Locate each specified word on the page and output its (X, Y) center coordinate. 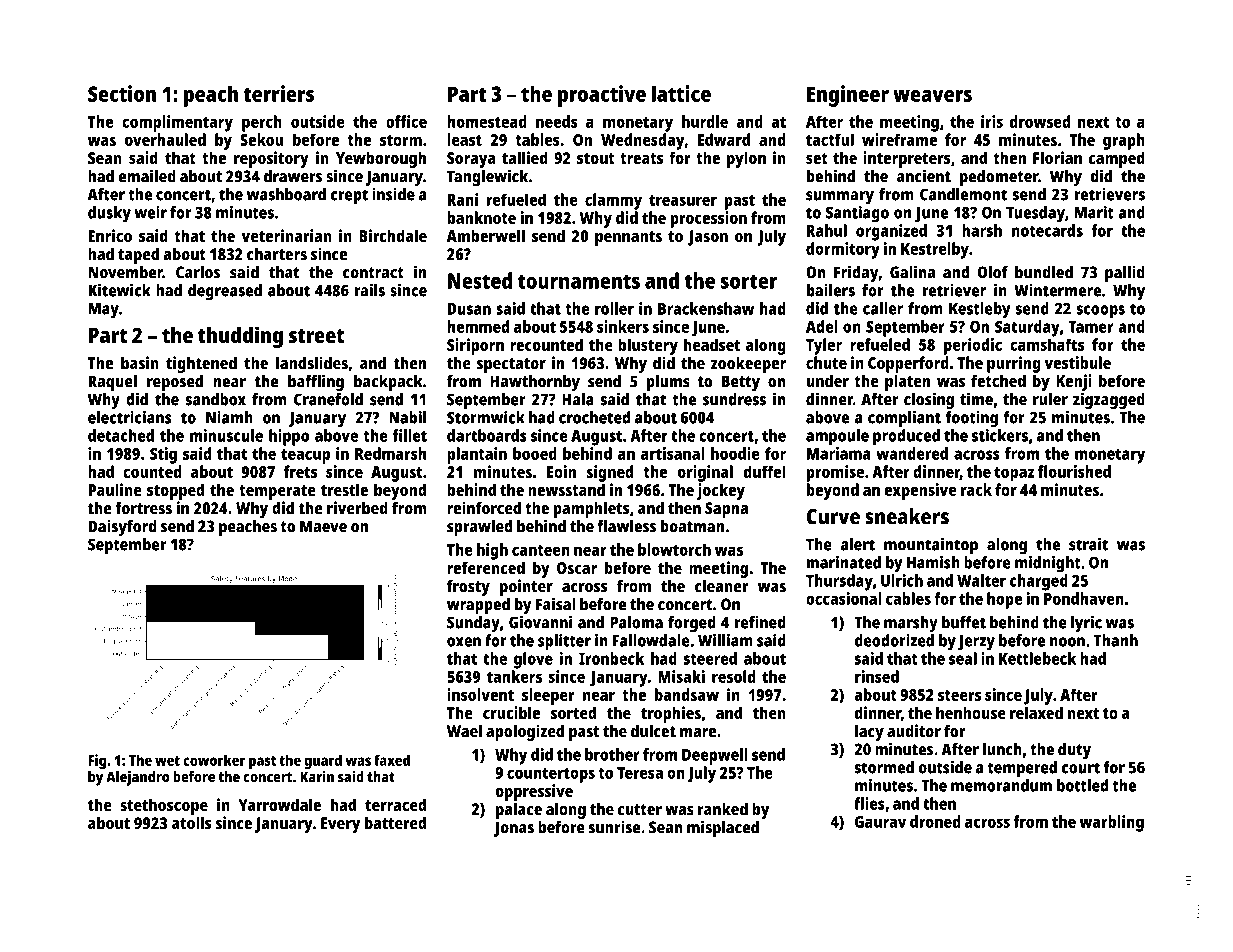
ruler (1050, 399)
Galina (912, 272)
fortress (143, 508)
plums (668, 383)
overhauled (165, 139)
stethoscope (164, 806)
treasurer (683, 200)
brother (612, 754)
